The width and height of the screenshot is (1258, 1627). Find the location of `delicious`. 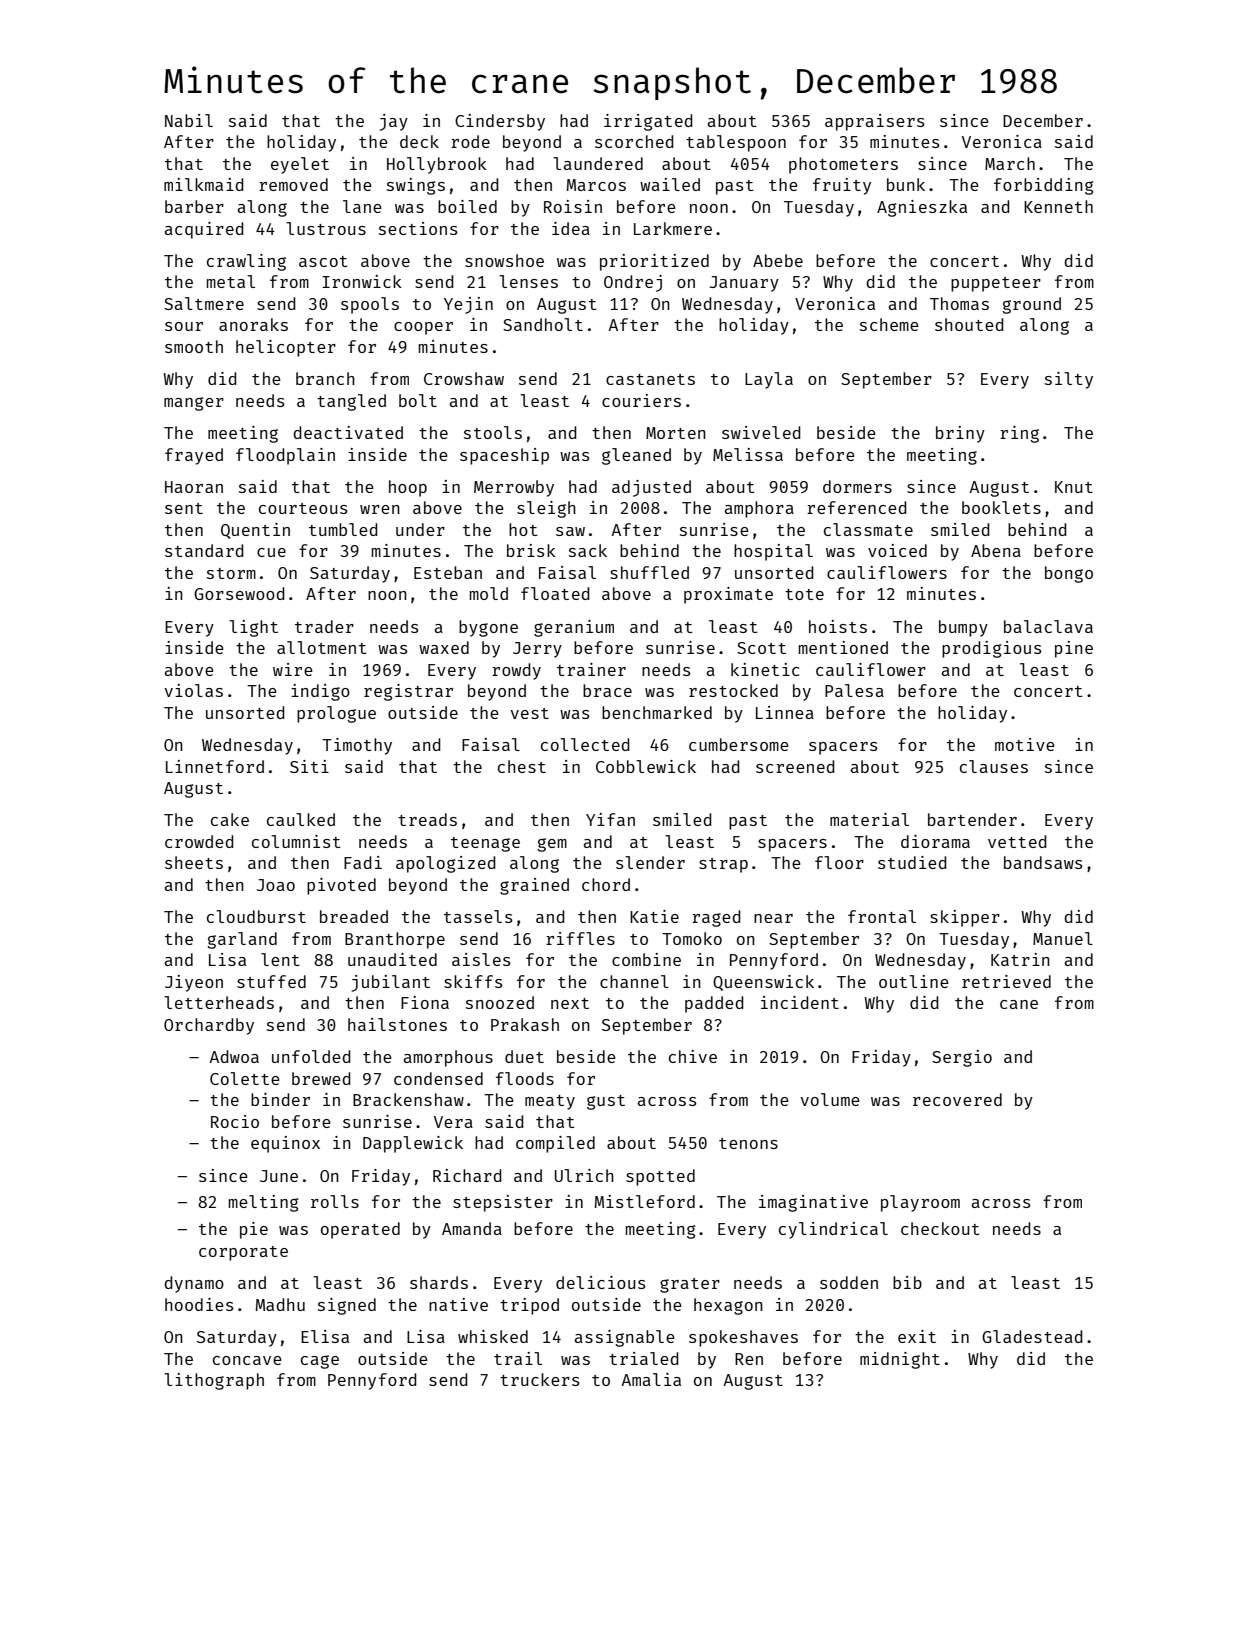

delicious is located at coordinates (600, 1282).
